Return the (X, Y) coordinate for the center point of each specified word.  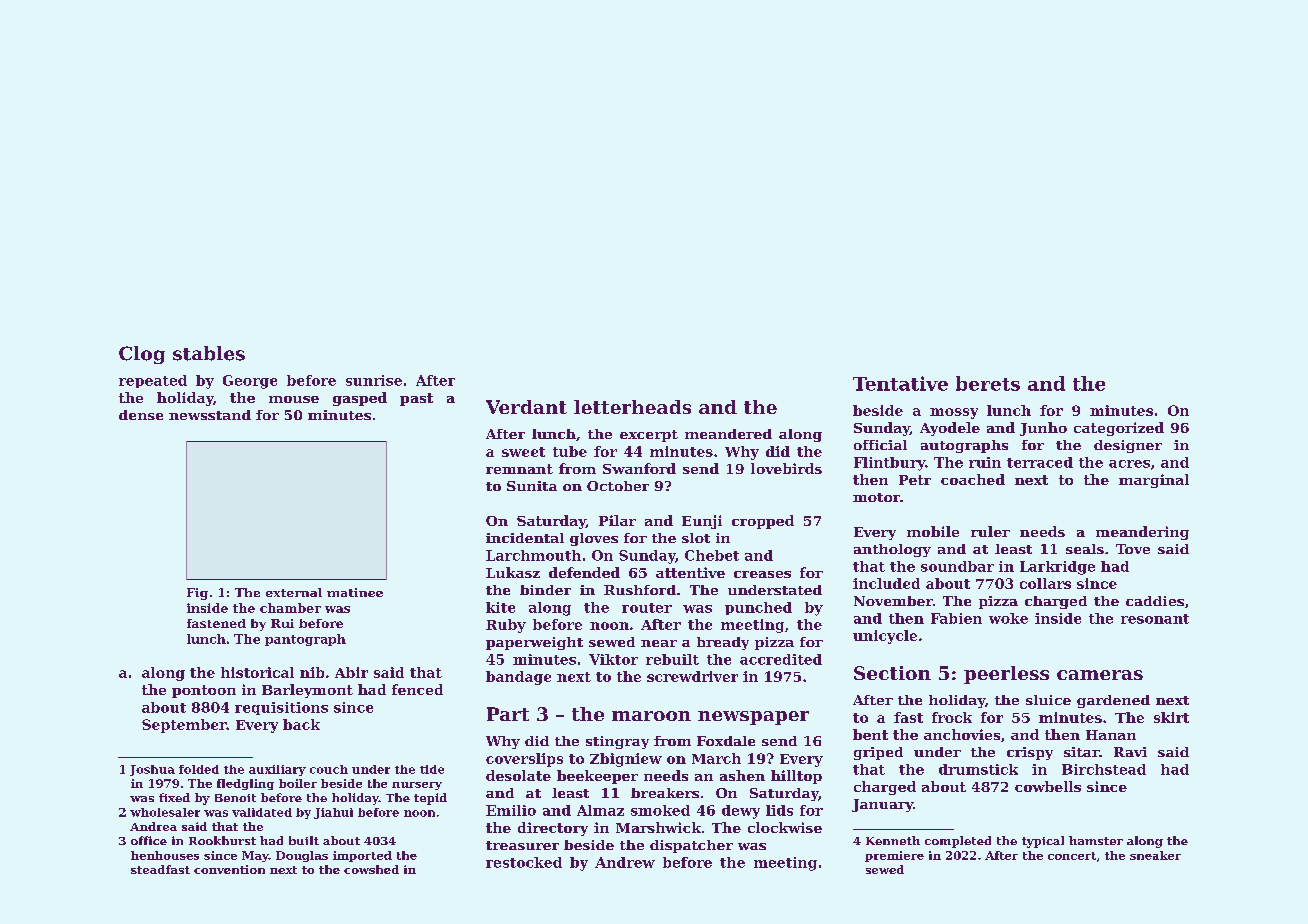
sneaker (1155, 855)
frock (952, 717)
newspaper (753, 718)
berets (988, 383)
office (149, 840)
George (250, 382)
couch (329, 769)
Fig (197, 594)
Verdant (526, 407)
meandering (1142, 533)
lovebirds (786, 468)
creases (762, 574)
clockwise (785, 827)
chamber (290, 608)
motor (876, 497)
